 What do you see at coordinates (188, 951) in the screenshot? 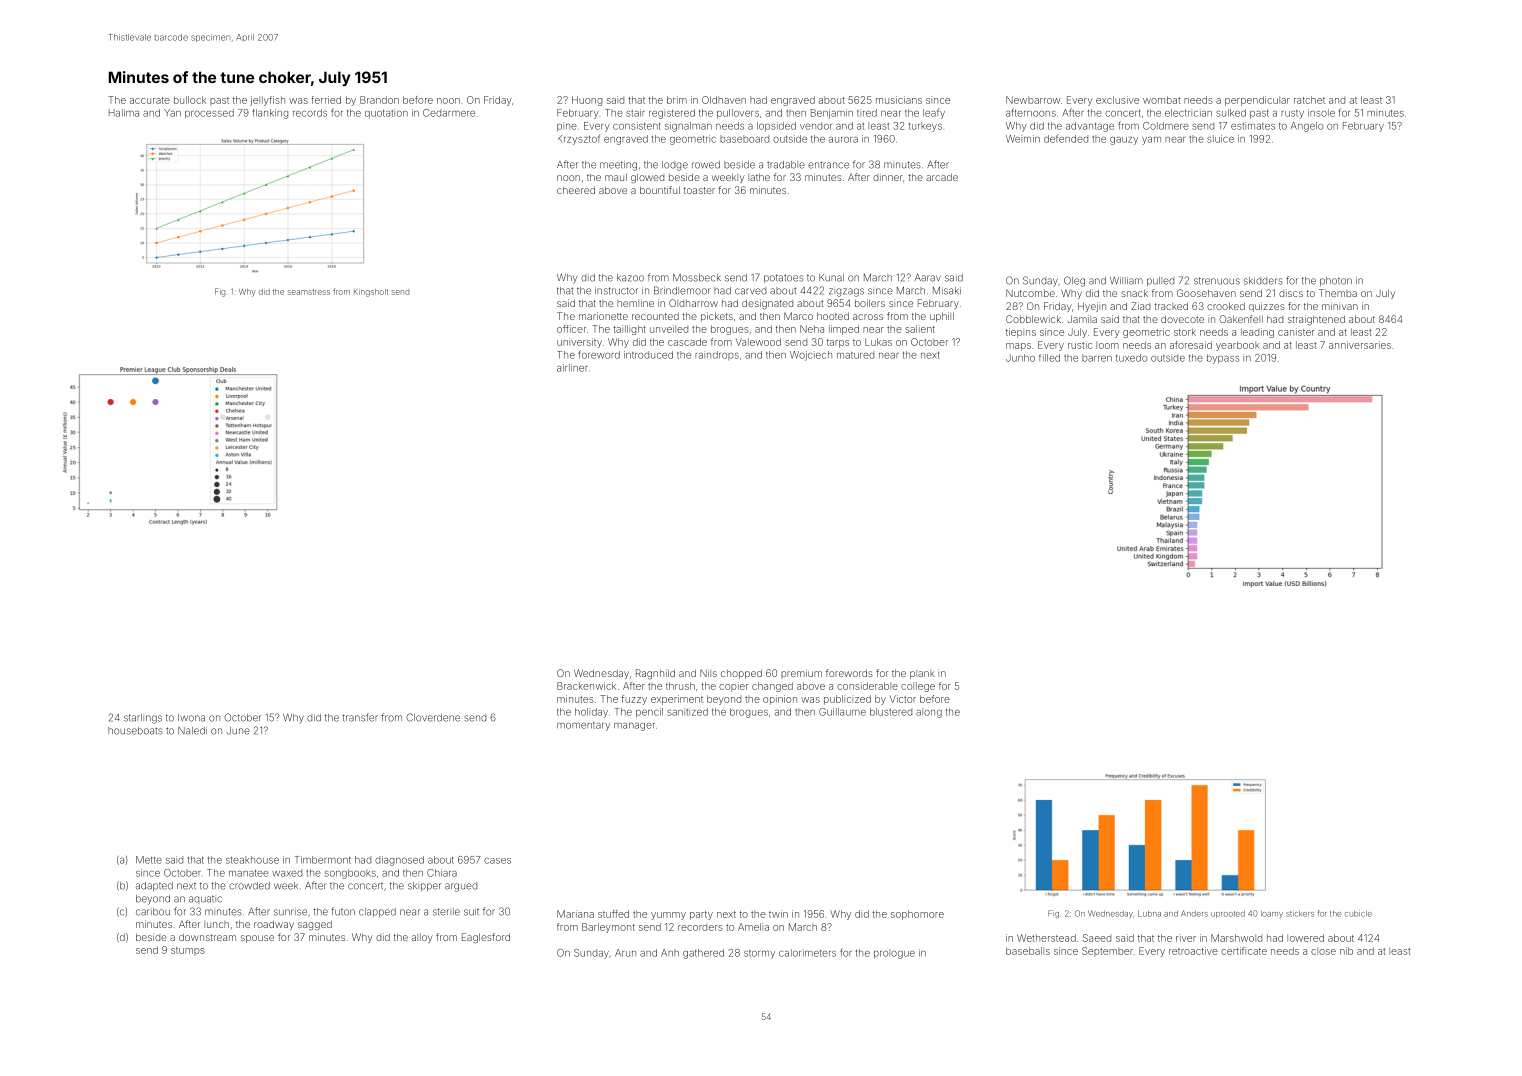
I see `stumps` at bounding box center [188, 951].
